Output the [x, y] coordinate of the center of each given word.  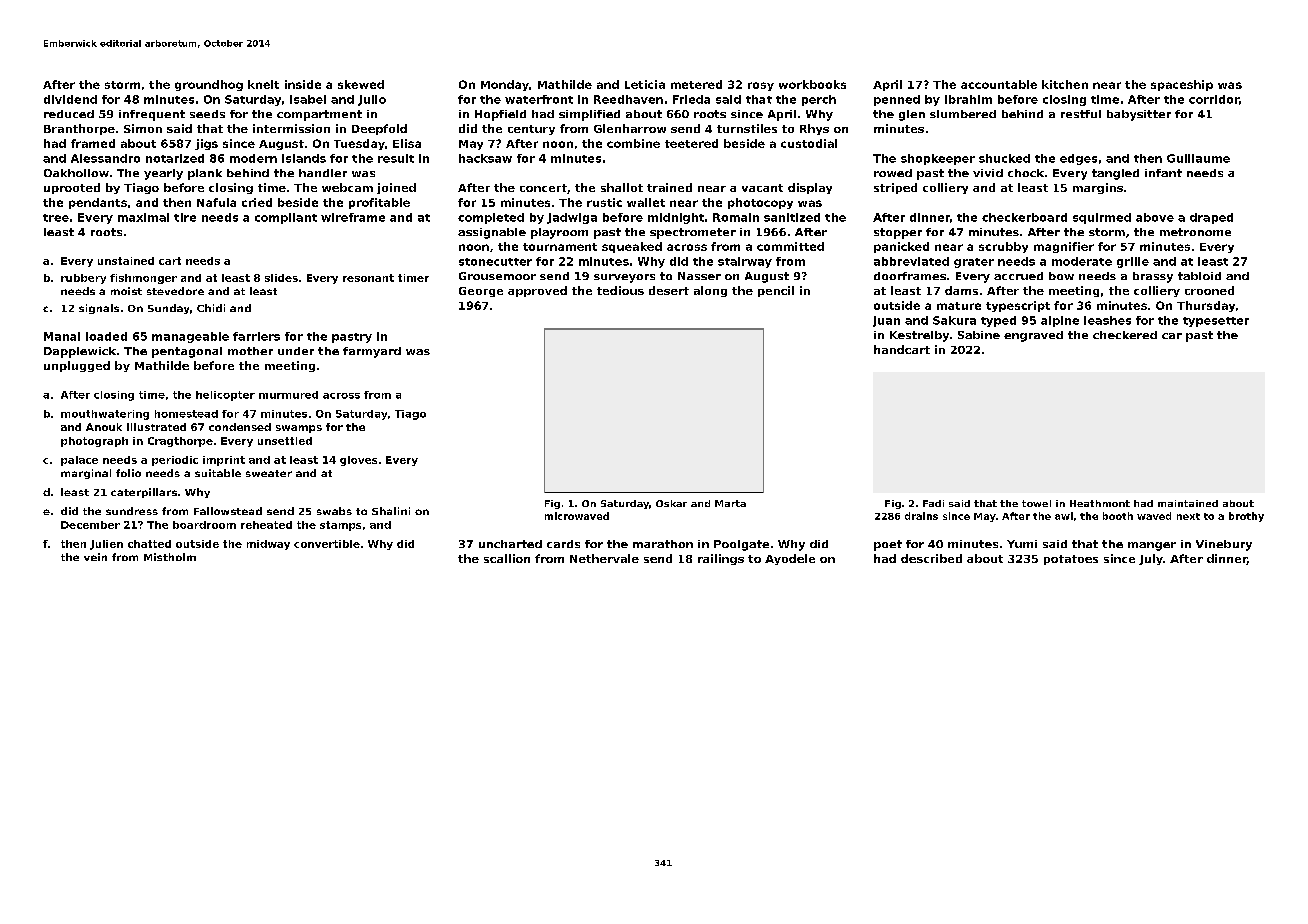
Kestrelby [919, 336]
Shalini [391, 511]
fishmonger [143, 279]
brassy [1153, 277]
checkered [1125, 335]
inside [303, 84]
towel [1036, 503]
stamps [340, 526]
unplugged [77, 366]
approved [537, 291]
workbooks [812, 84]
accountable [999, 84]
